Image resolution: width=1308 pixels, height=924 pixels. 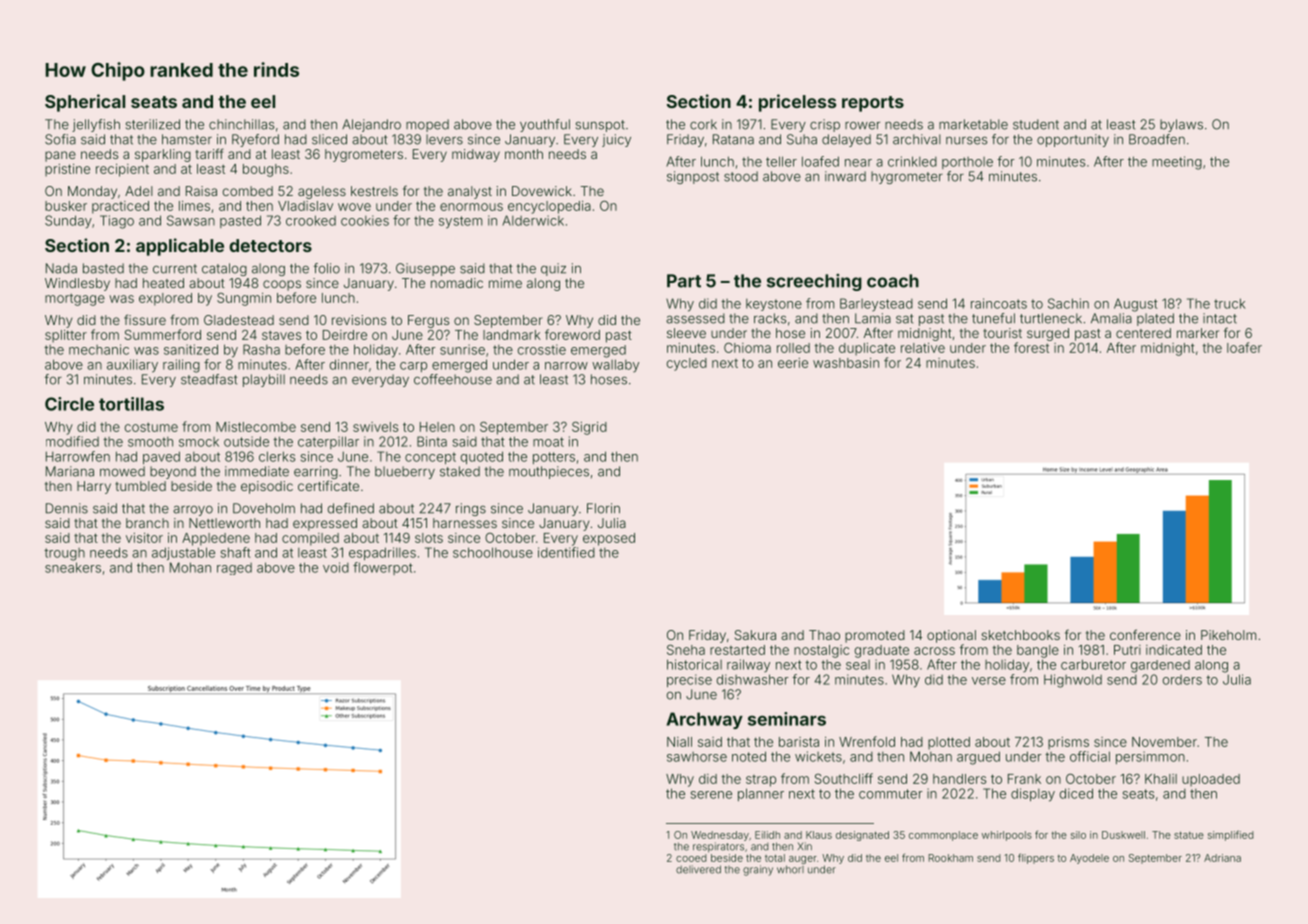 What do you see at coordinates (1182, 680) in the screenshot?
I see `orders` at bounding box center [1182, 680].
